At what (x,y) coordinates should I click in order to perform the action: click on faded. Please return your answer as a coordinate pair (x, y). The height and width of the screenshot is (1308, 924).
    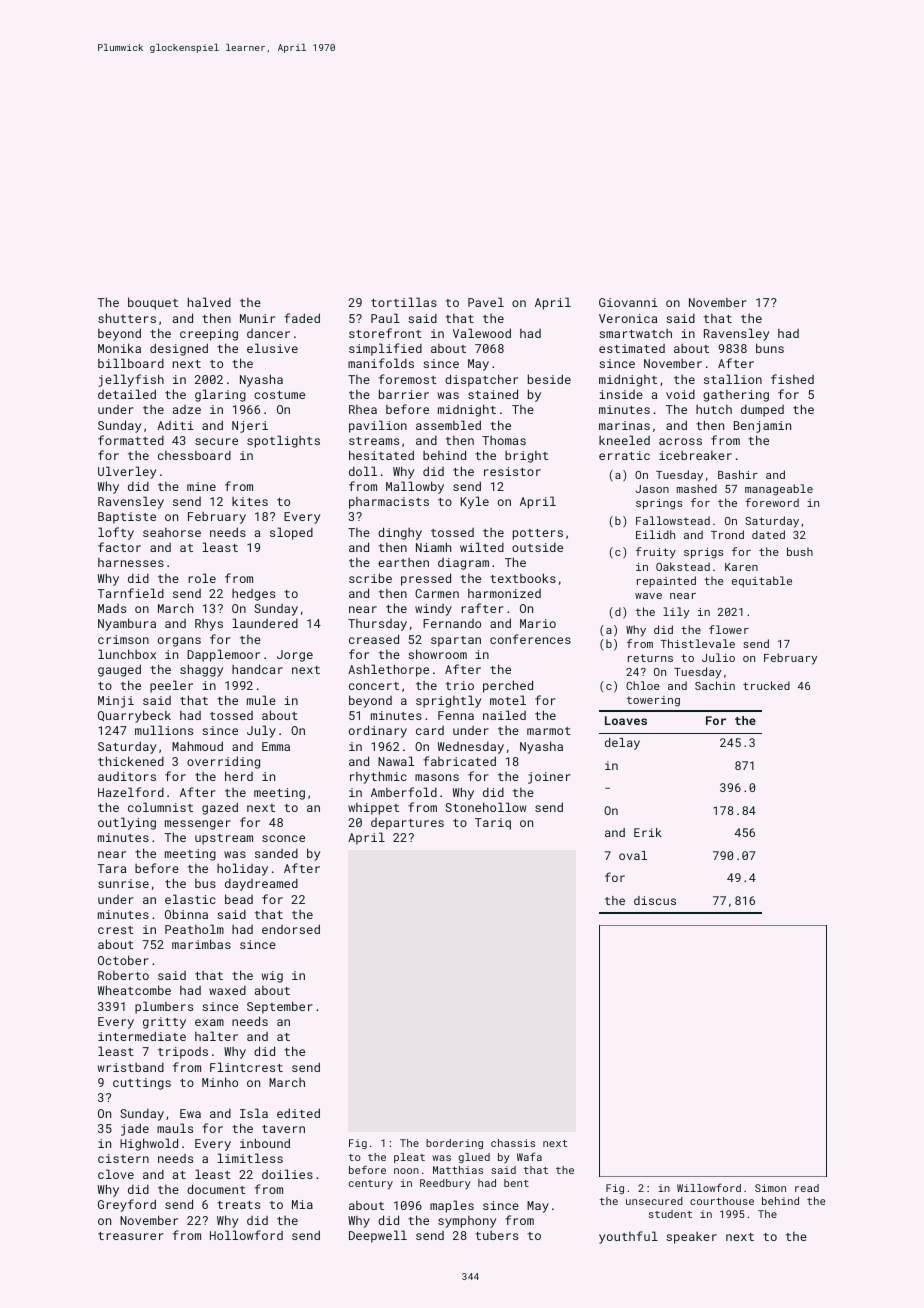
    Looking at the image, I should click on (302, 318).
